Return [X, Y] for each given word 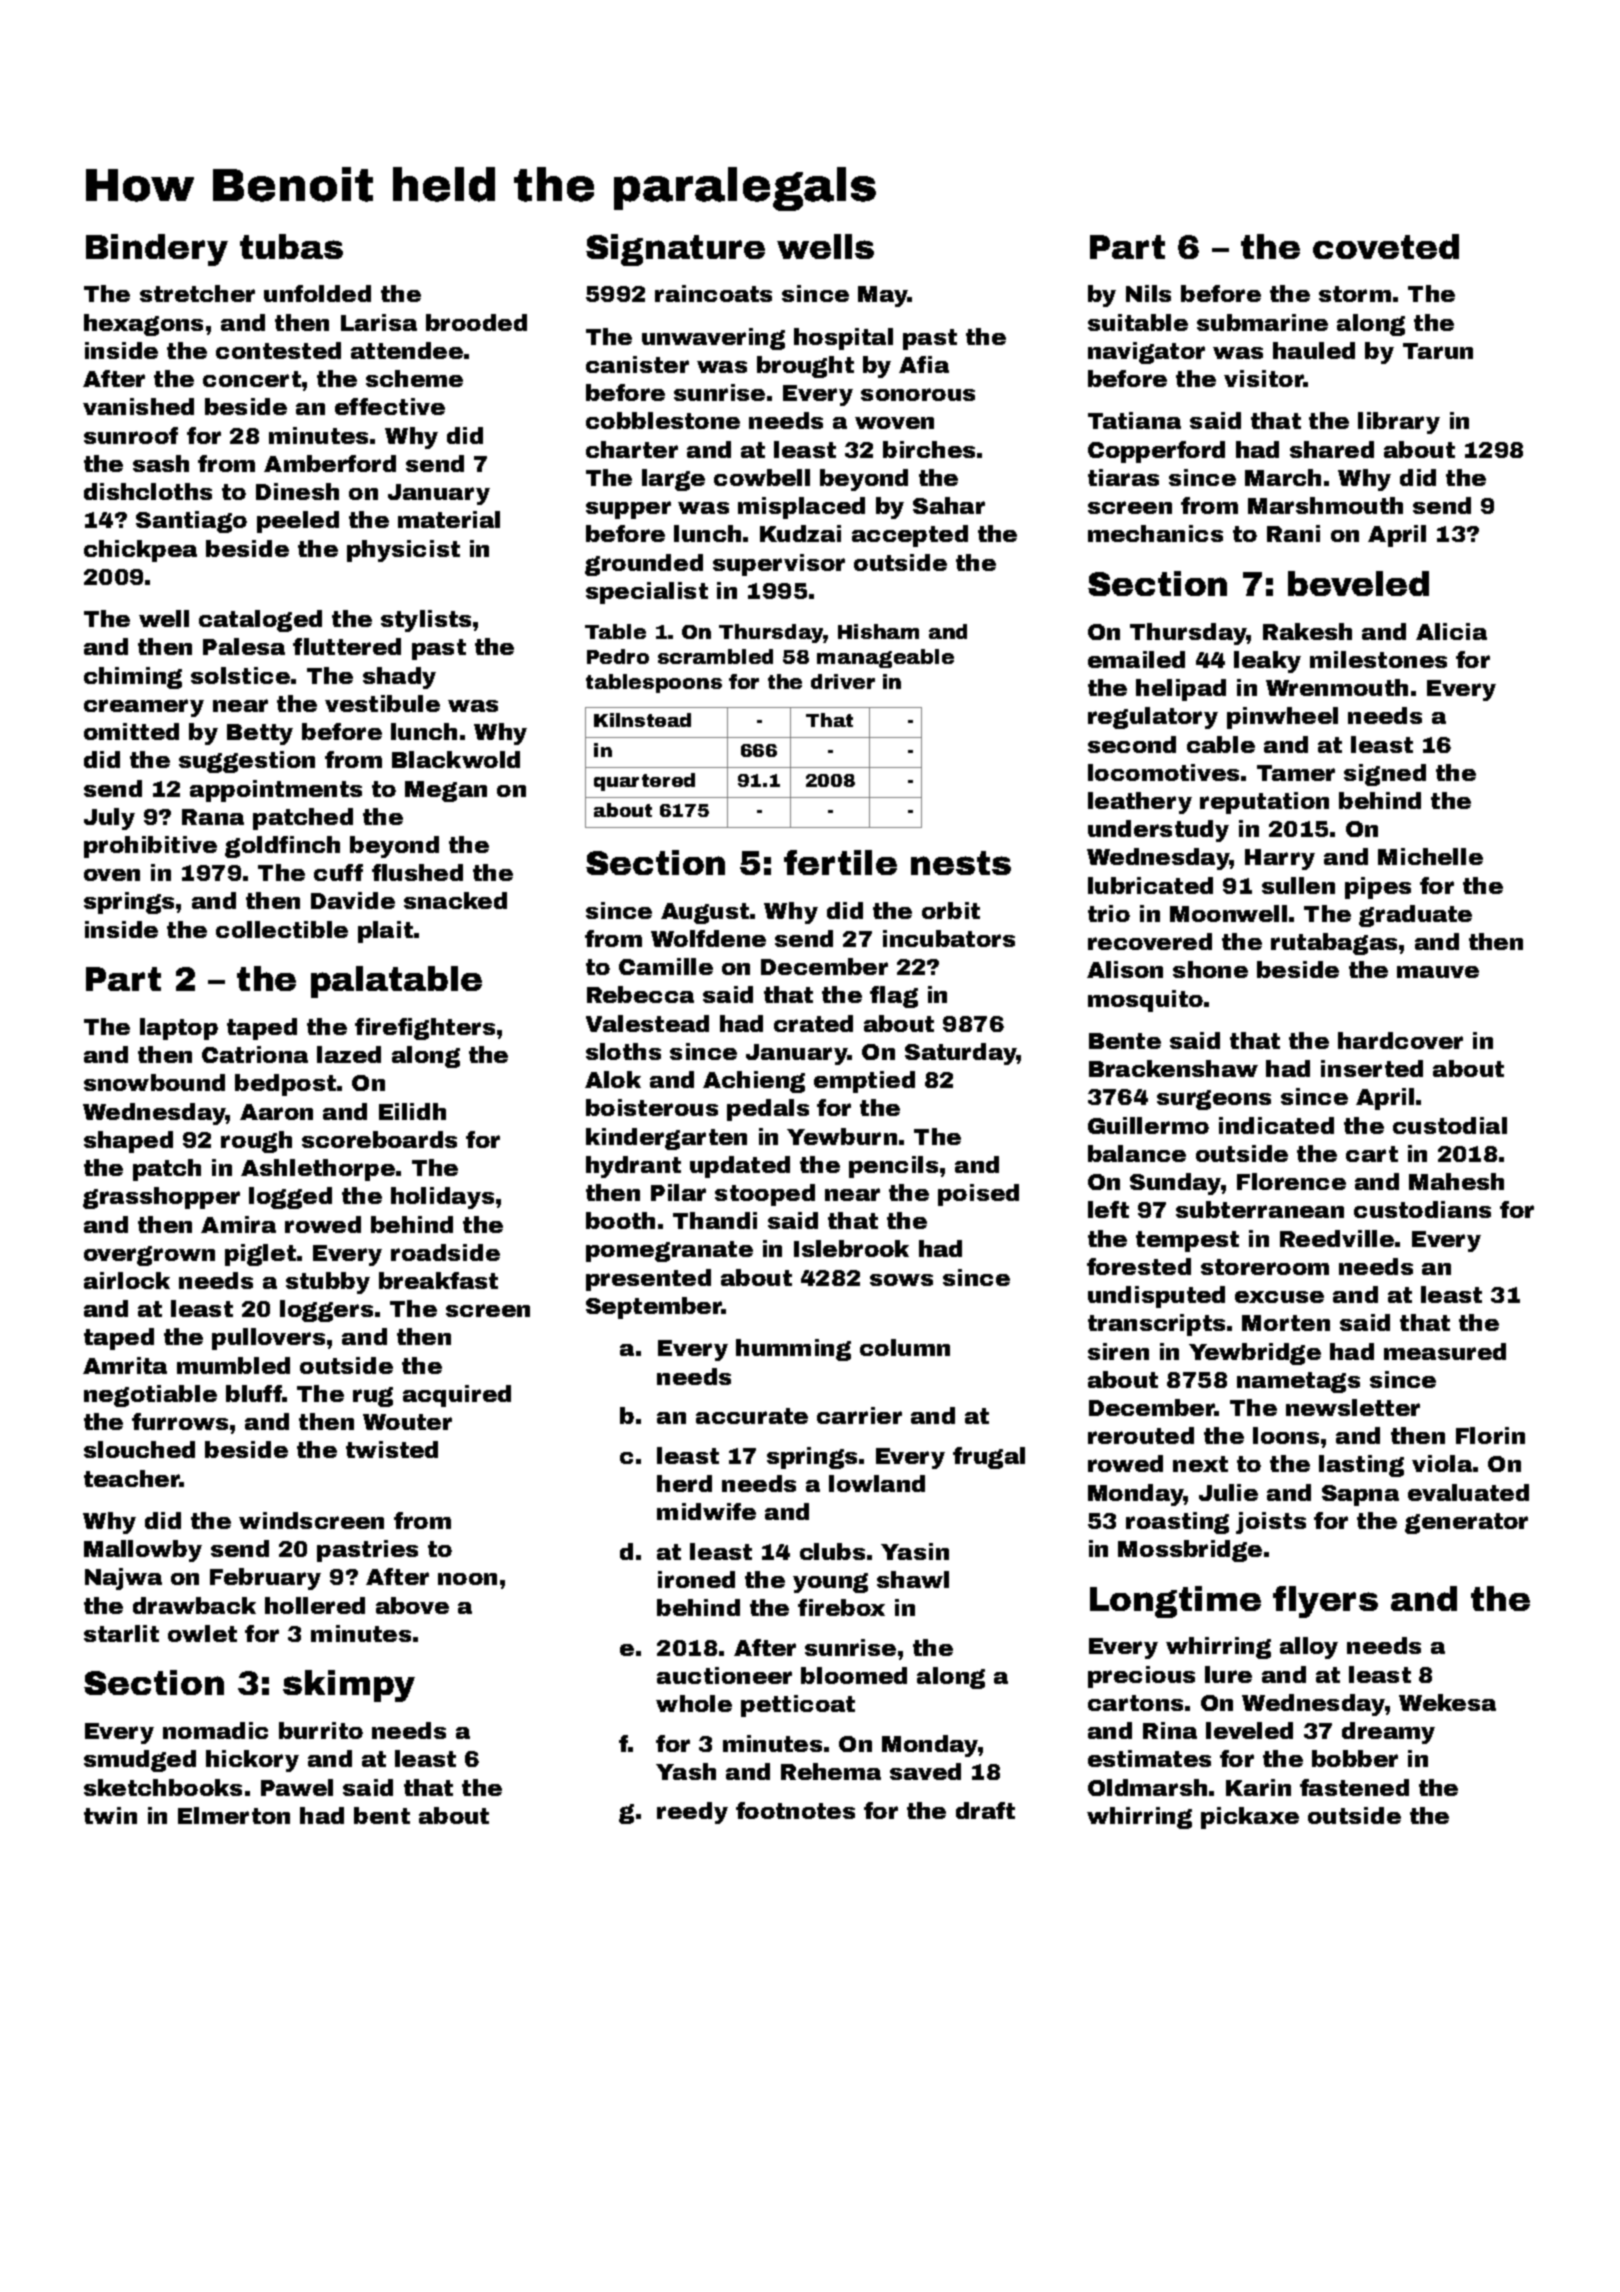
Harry [1280, 859]
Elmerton [234, 1815]
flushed [417, 872]
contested [278, 350]
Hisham [878, 631]
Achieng [754, 1082]
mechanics [1155, 533]
